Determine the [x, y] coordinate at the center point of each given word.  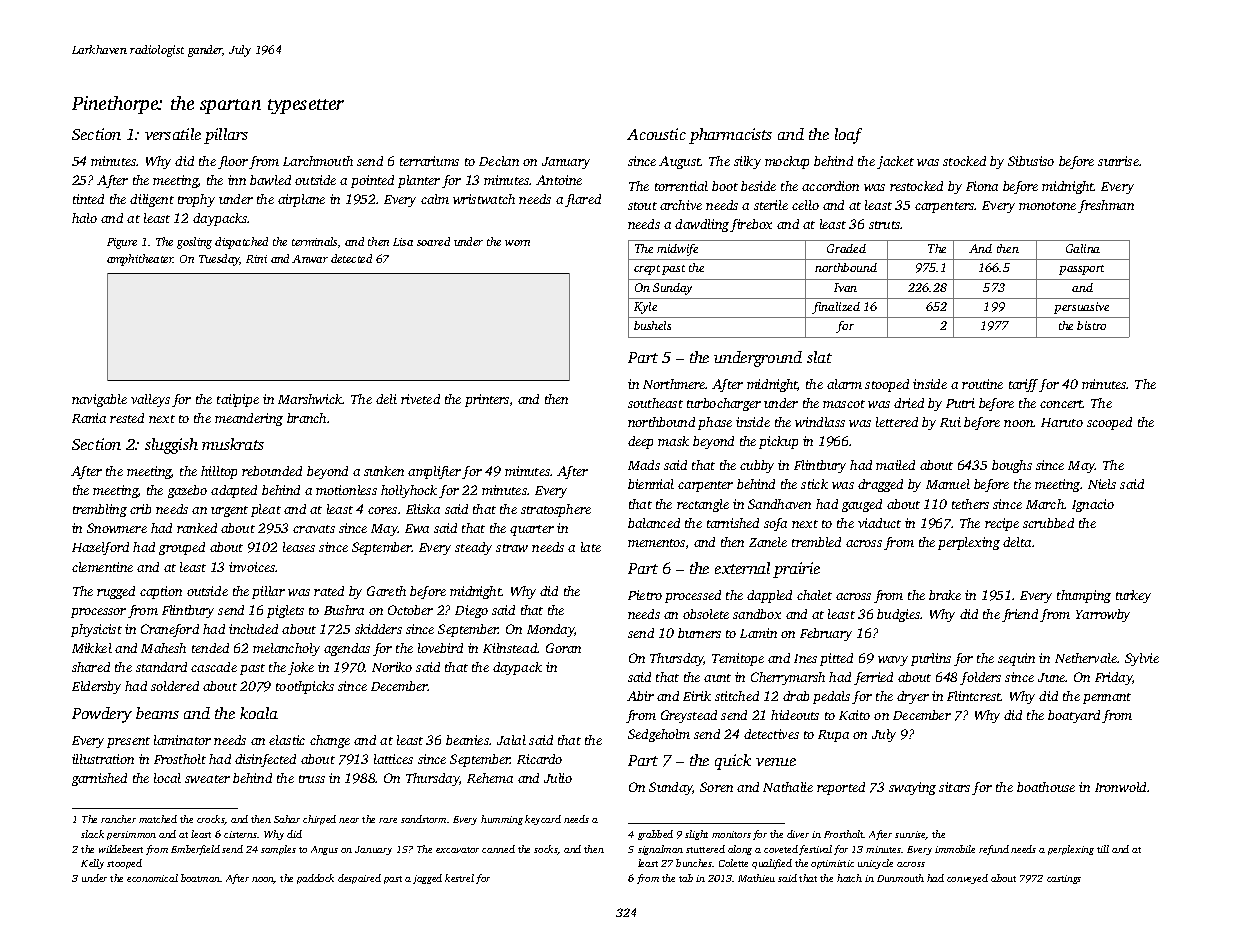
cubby [757, 466]
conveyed [967, 879]
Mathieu [756, 878]
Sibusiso [1031, 161]
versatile [173, 134]
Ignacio [1093, 505]
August [680, 162]
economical [152, 878]
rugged [116, 592]
